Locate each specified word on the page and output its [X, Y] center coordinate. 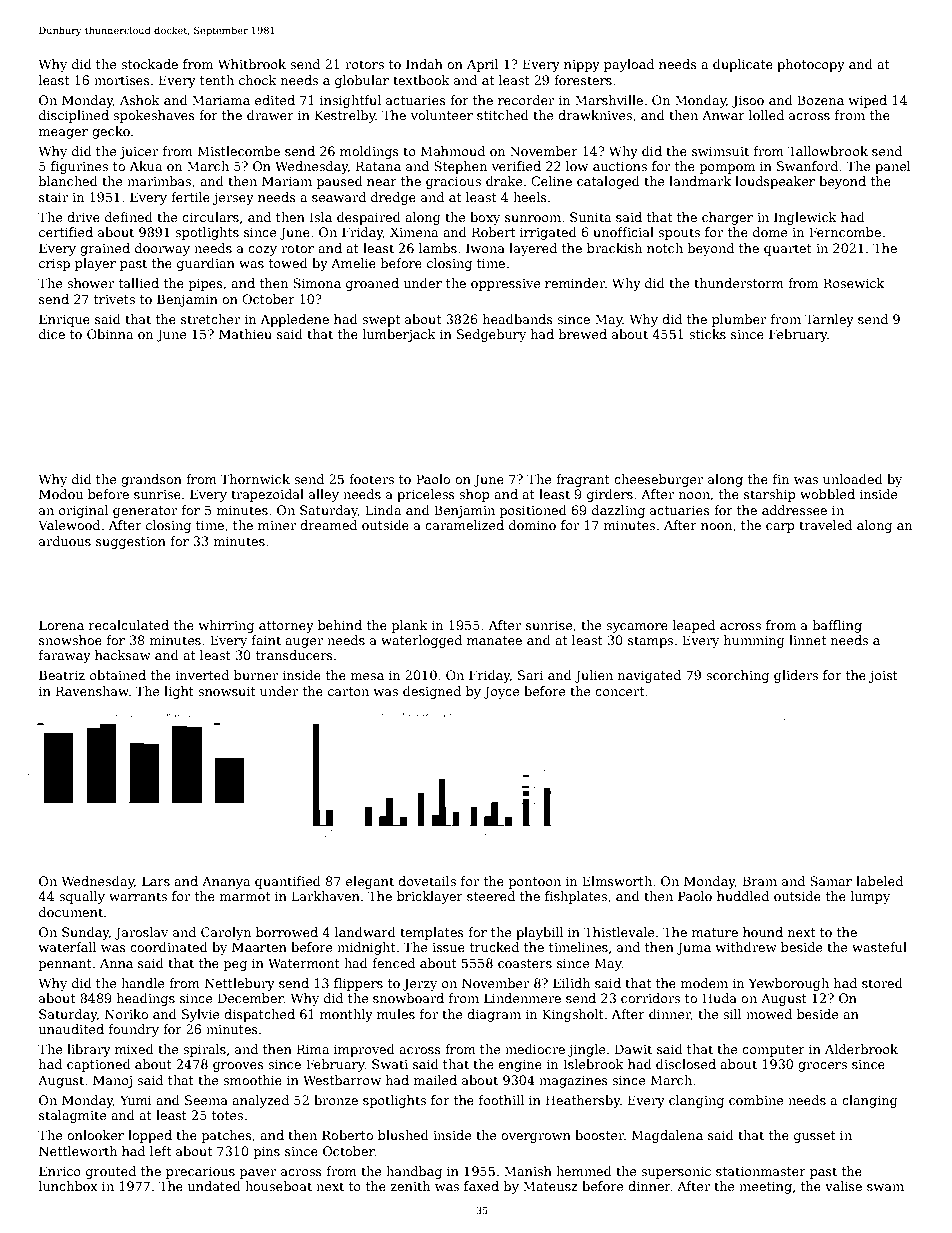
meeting [765, 1187]
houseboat [278, 1186]
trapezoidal [267, 495]
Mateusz [550, 1186]
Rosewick [853, 283]
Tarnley [829, 320]
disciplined [74, 116]
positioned [533, 511]
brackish [614, 248]
